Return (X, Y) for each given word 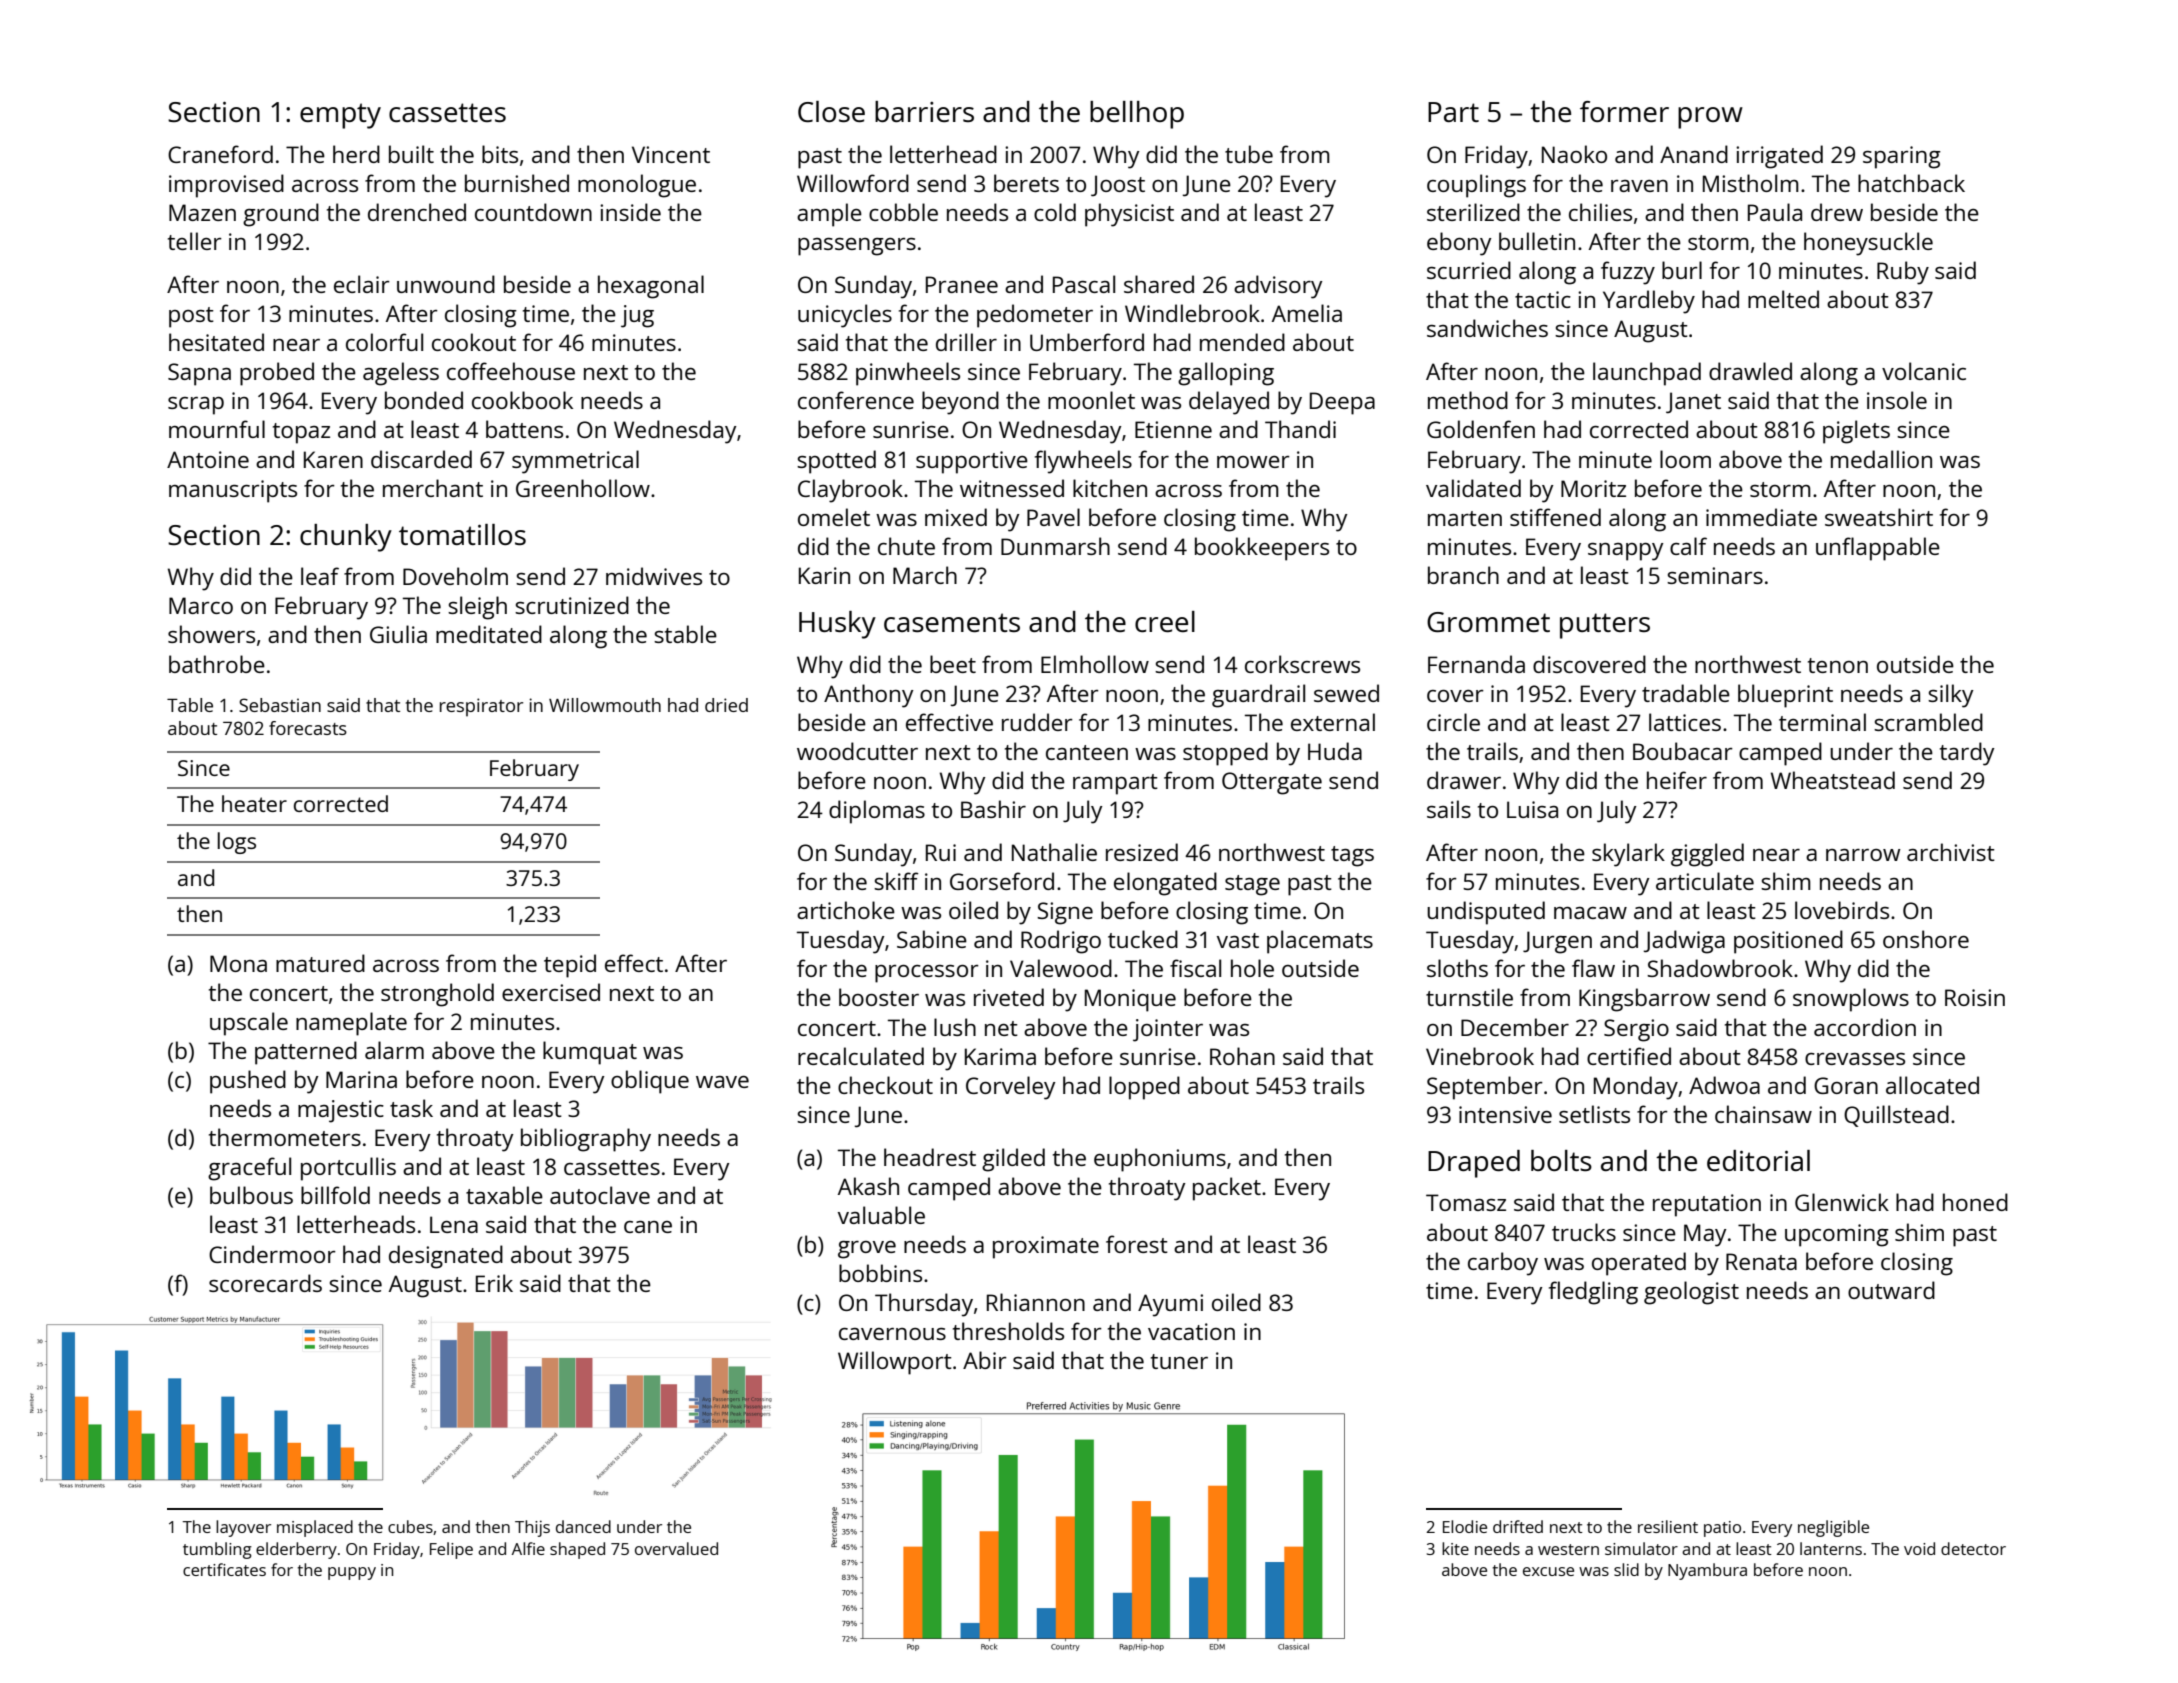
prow (1710, 118)
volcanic (1924, 371)
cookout (474, 342)
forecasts (308, 728)
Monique (1130, 1000)
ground (281, 215)
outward (1891, 1290)
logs (237, 843)
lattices (1685, 722)
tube (1249, 154)
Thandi (1300, 429)
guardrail (1258, 696)
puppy (352, 1573)
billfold (335, 1195)
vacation (1191, 1331)
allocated (1932, 1085)
